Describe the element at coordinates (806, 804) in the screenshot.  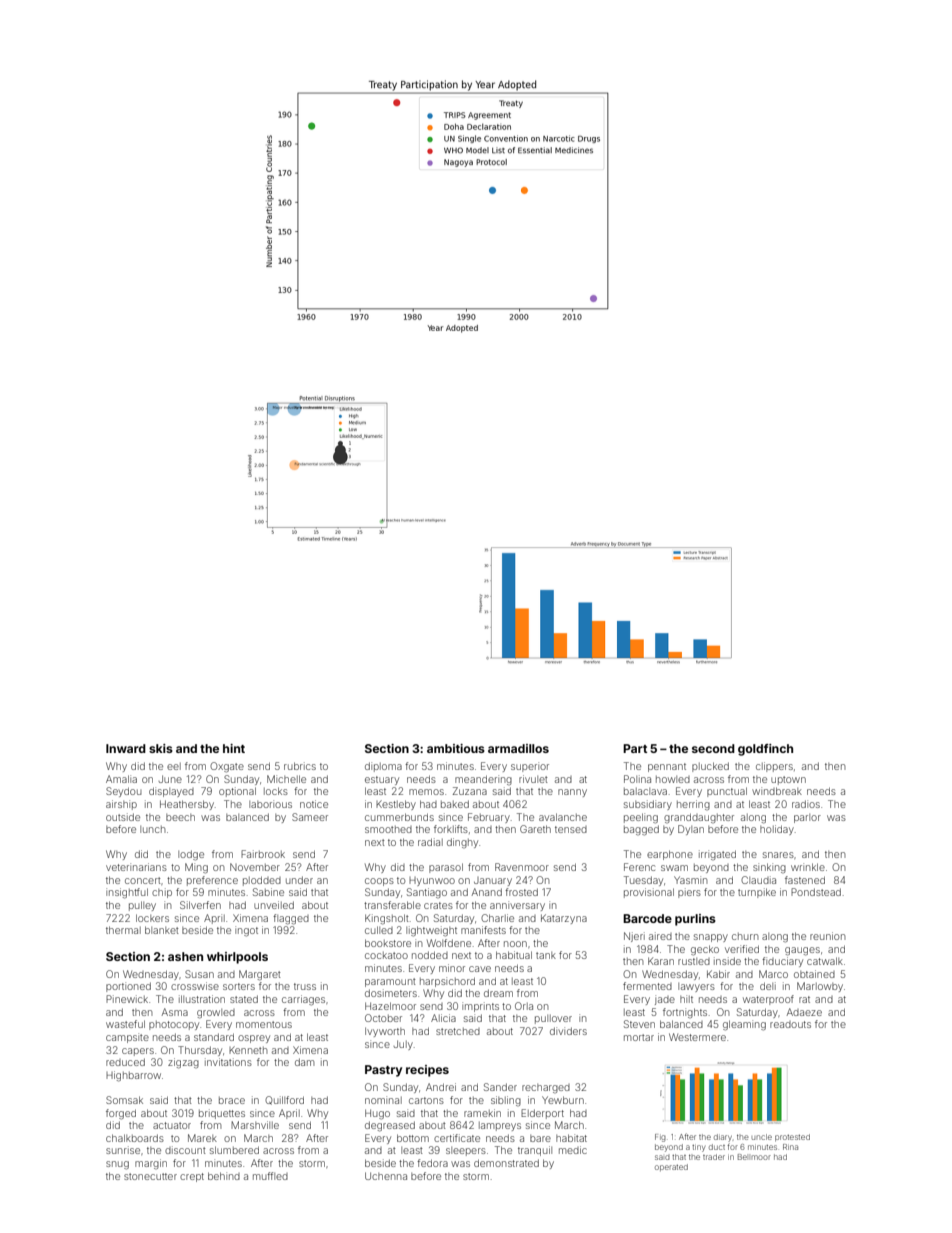
I see `radios` at that location.
